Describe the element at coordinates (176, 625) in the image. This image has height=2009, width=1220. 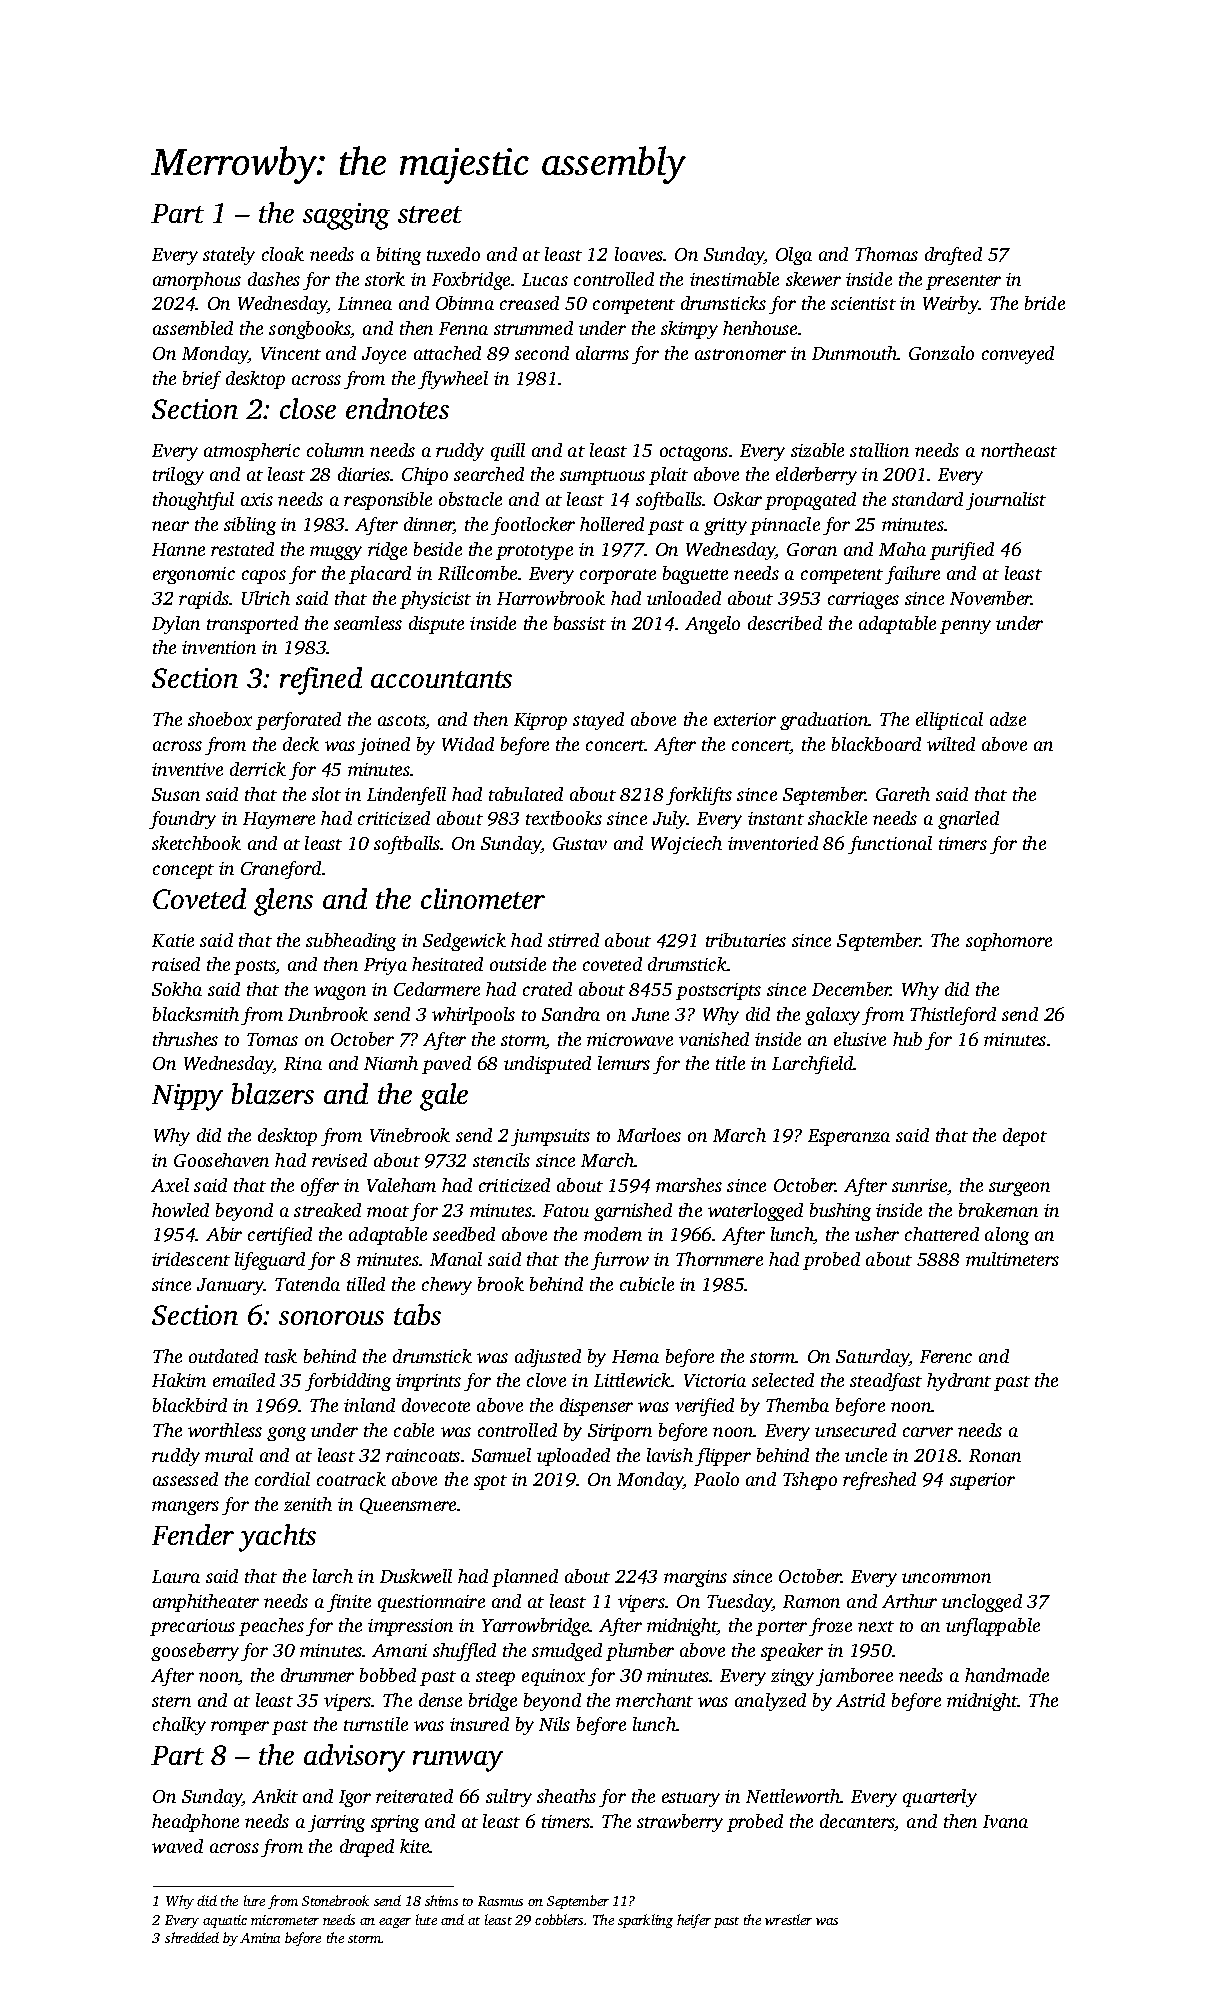
I see `Dylan` at that location.
